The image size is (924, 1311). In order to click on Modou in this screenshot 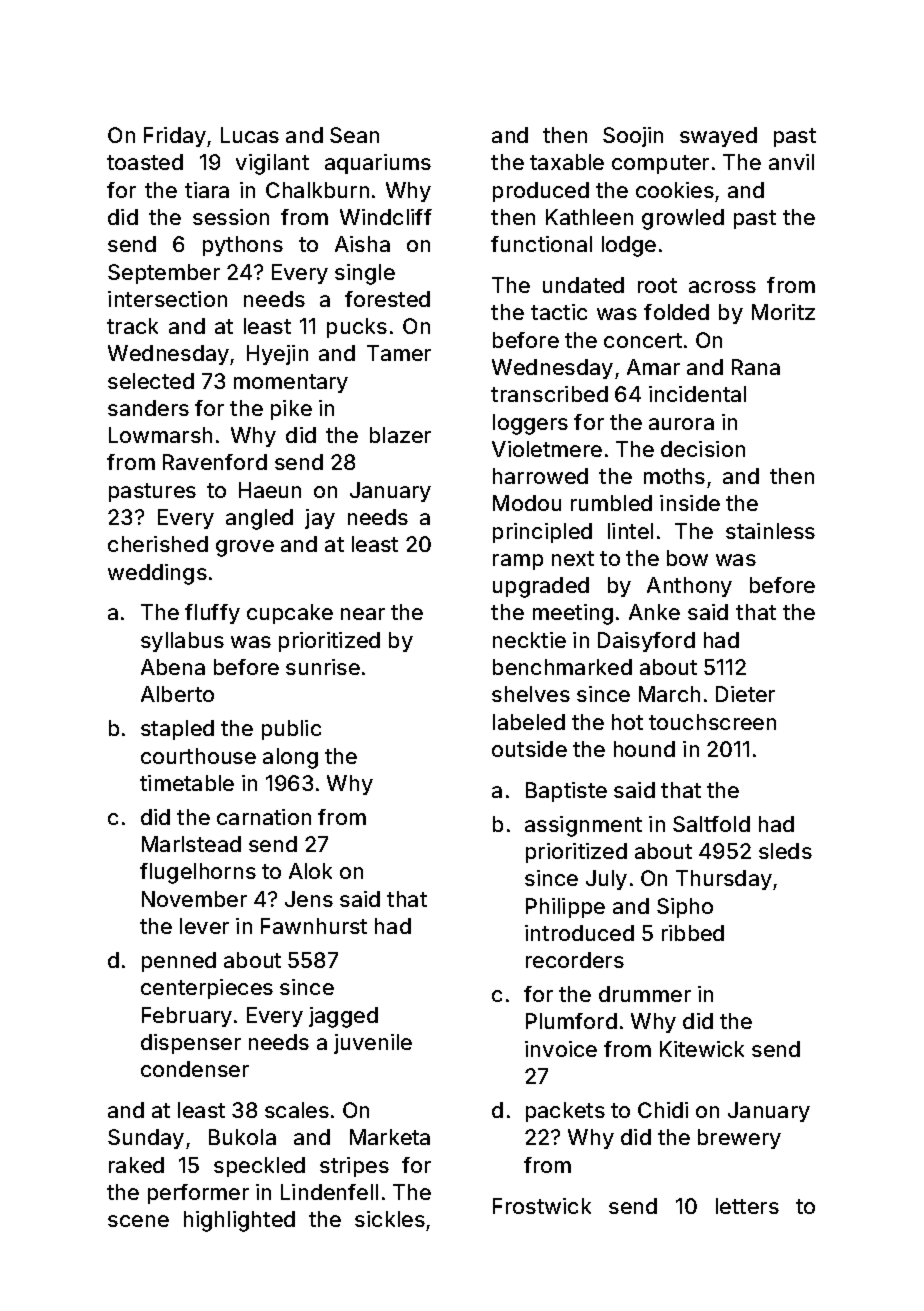, I will do `click(527, 503)`.
